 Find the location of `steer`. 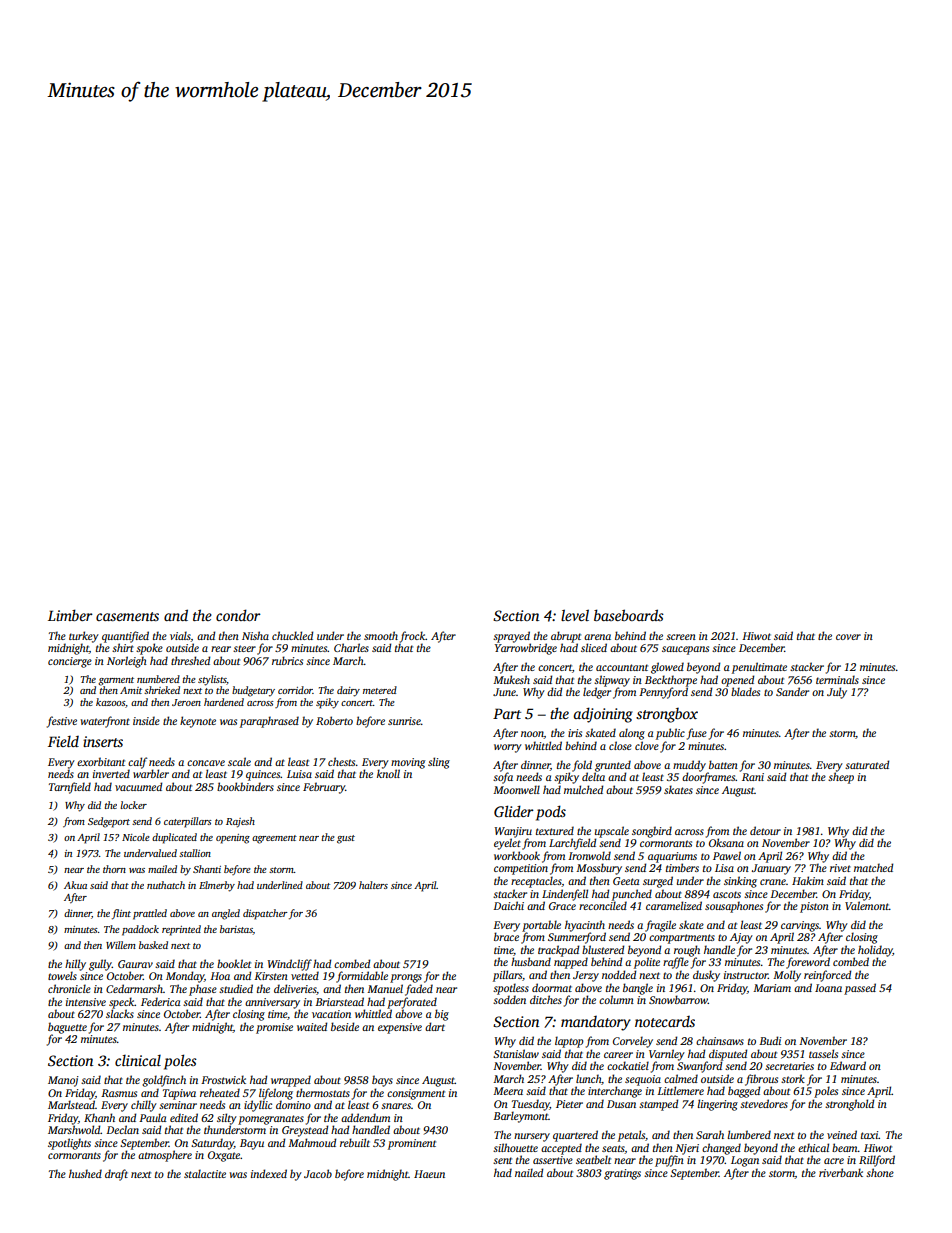

steer is located at coordinates (244, 648).
